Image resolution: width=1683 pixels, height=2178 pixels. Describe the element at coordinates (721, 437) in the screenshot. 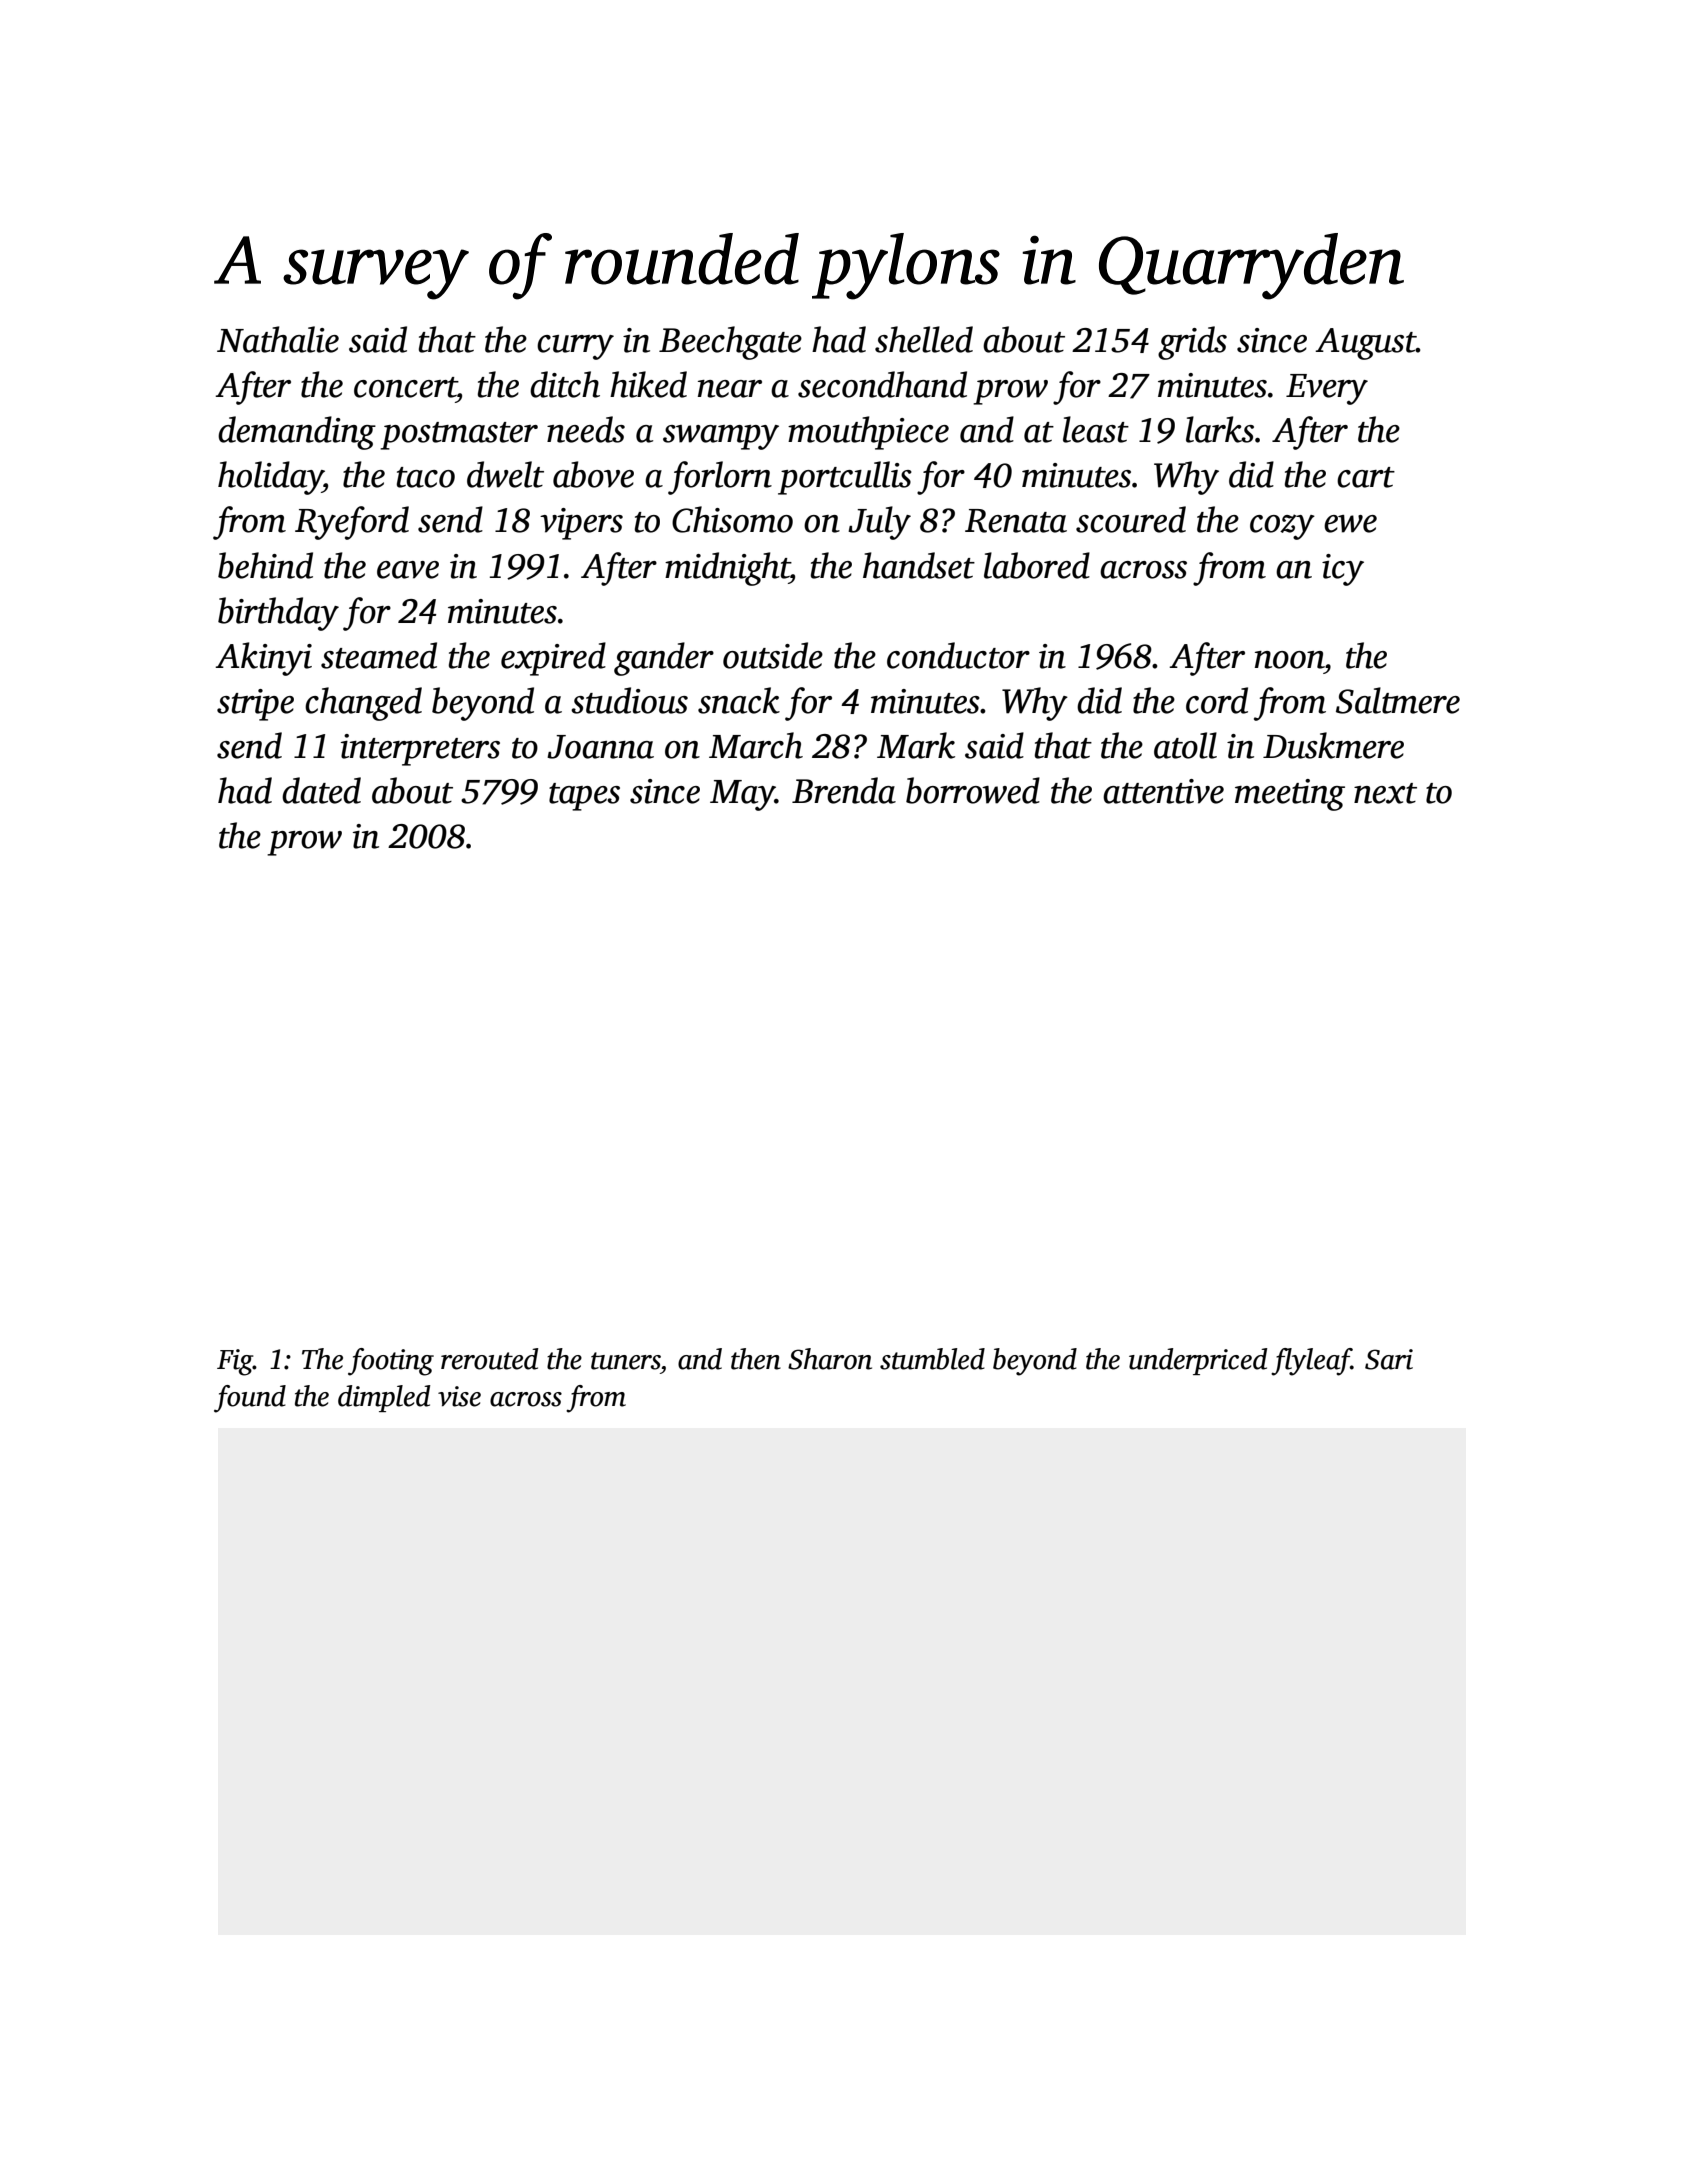

I see `swampy` at that location.
